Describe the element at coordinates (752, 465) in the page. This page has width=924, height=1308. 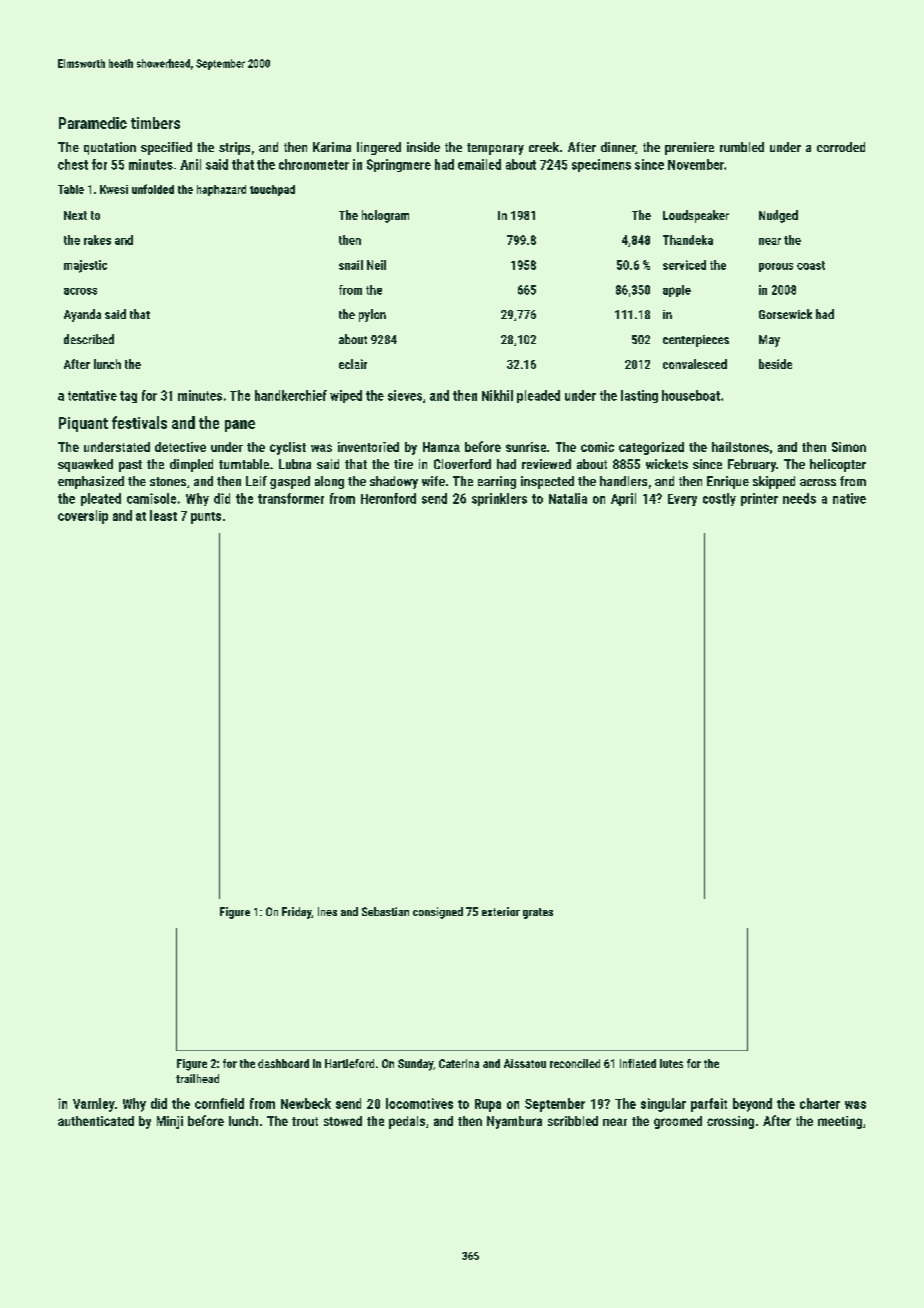
I see `February` at that location.
